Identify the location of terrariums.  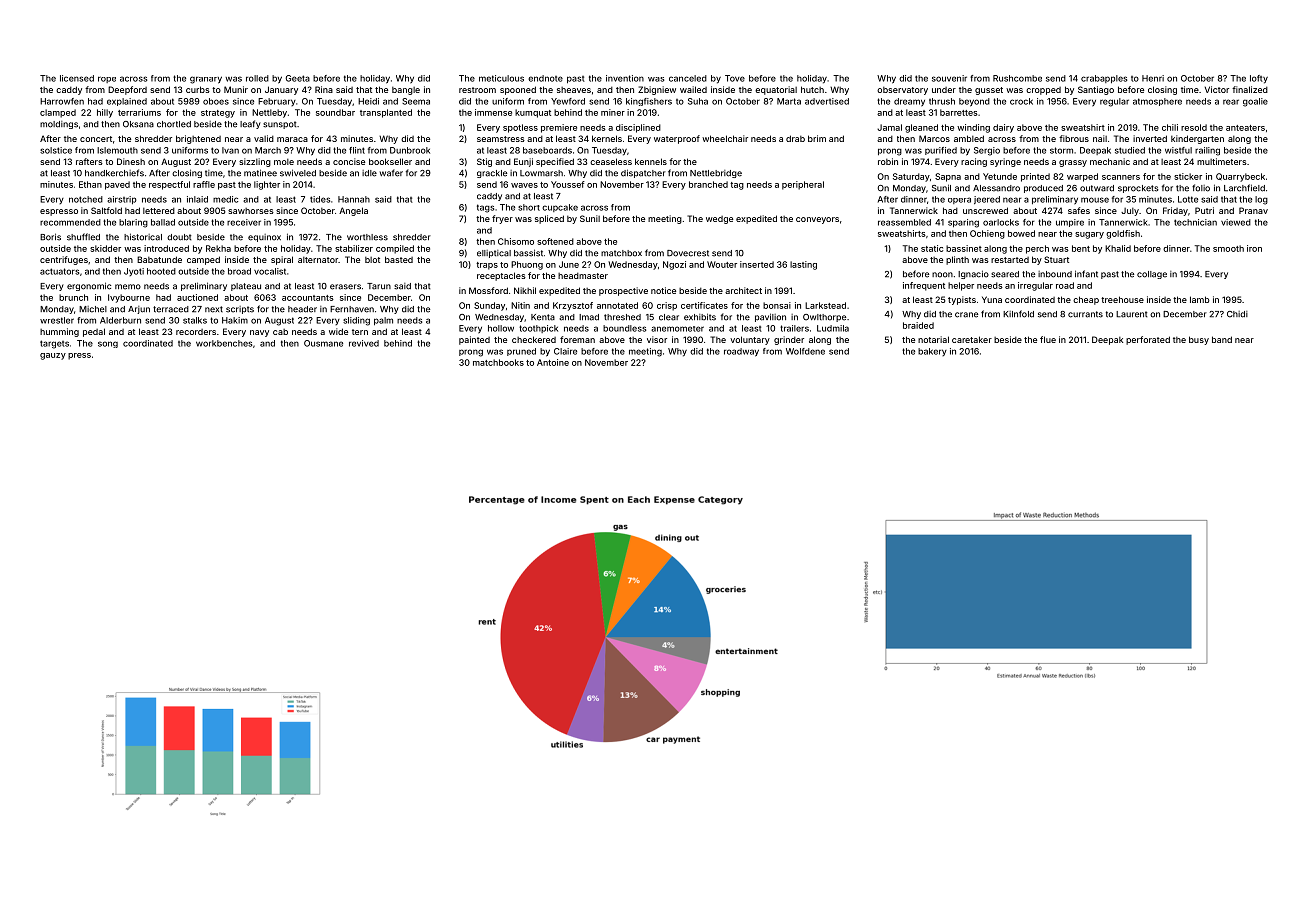
(139, 112).
